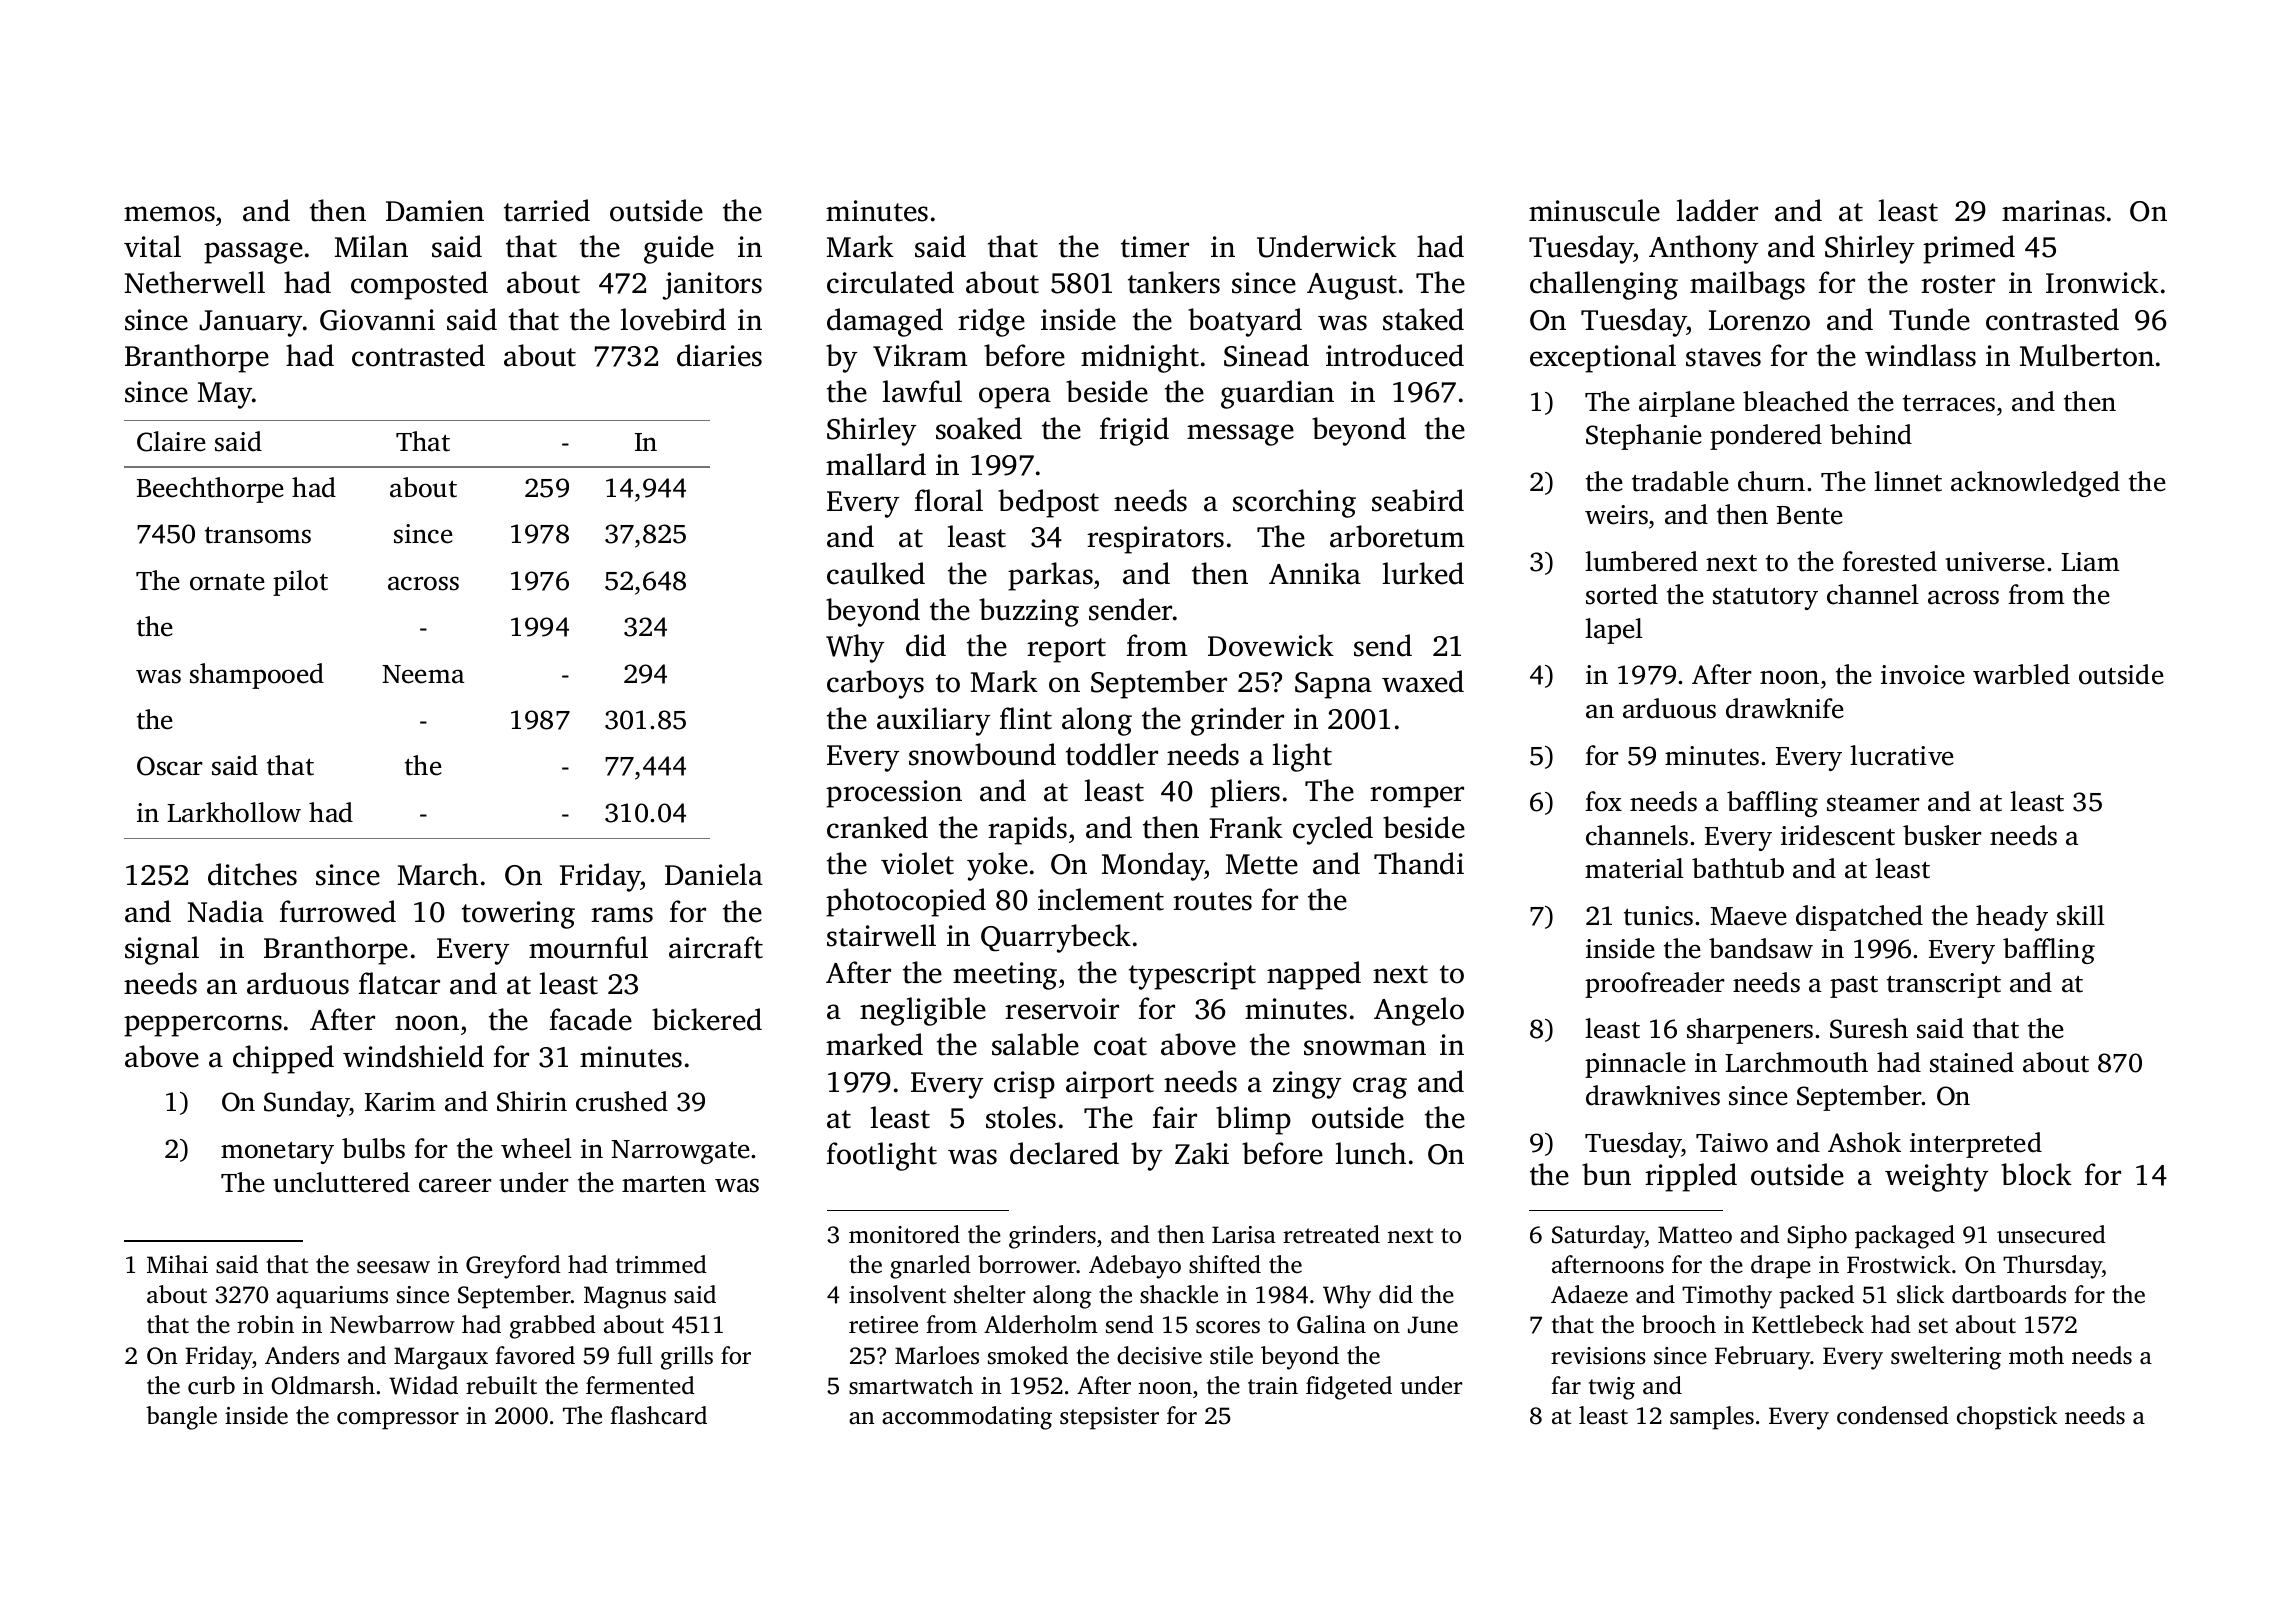  I want to click on stairwell, so click(881, 935).
